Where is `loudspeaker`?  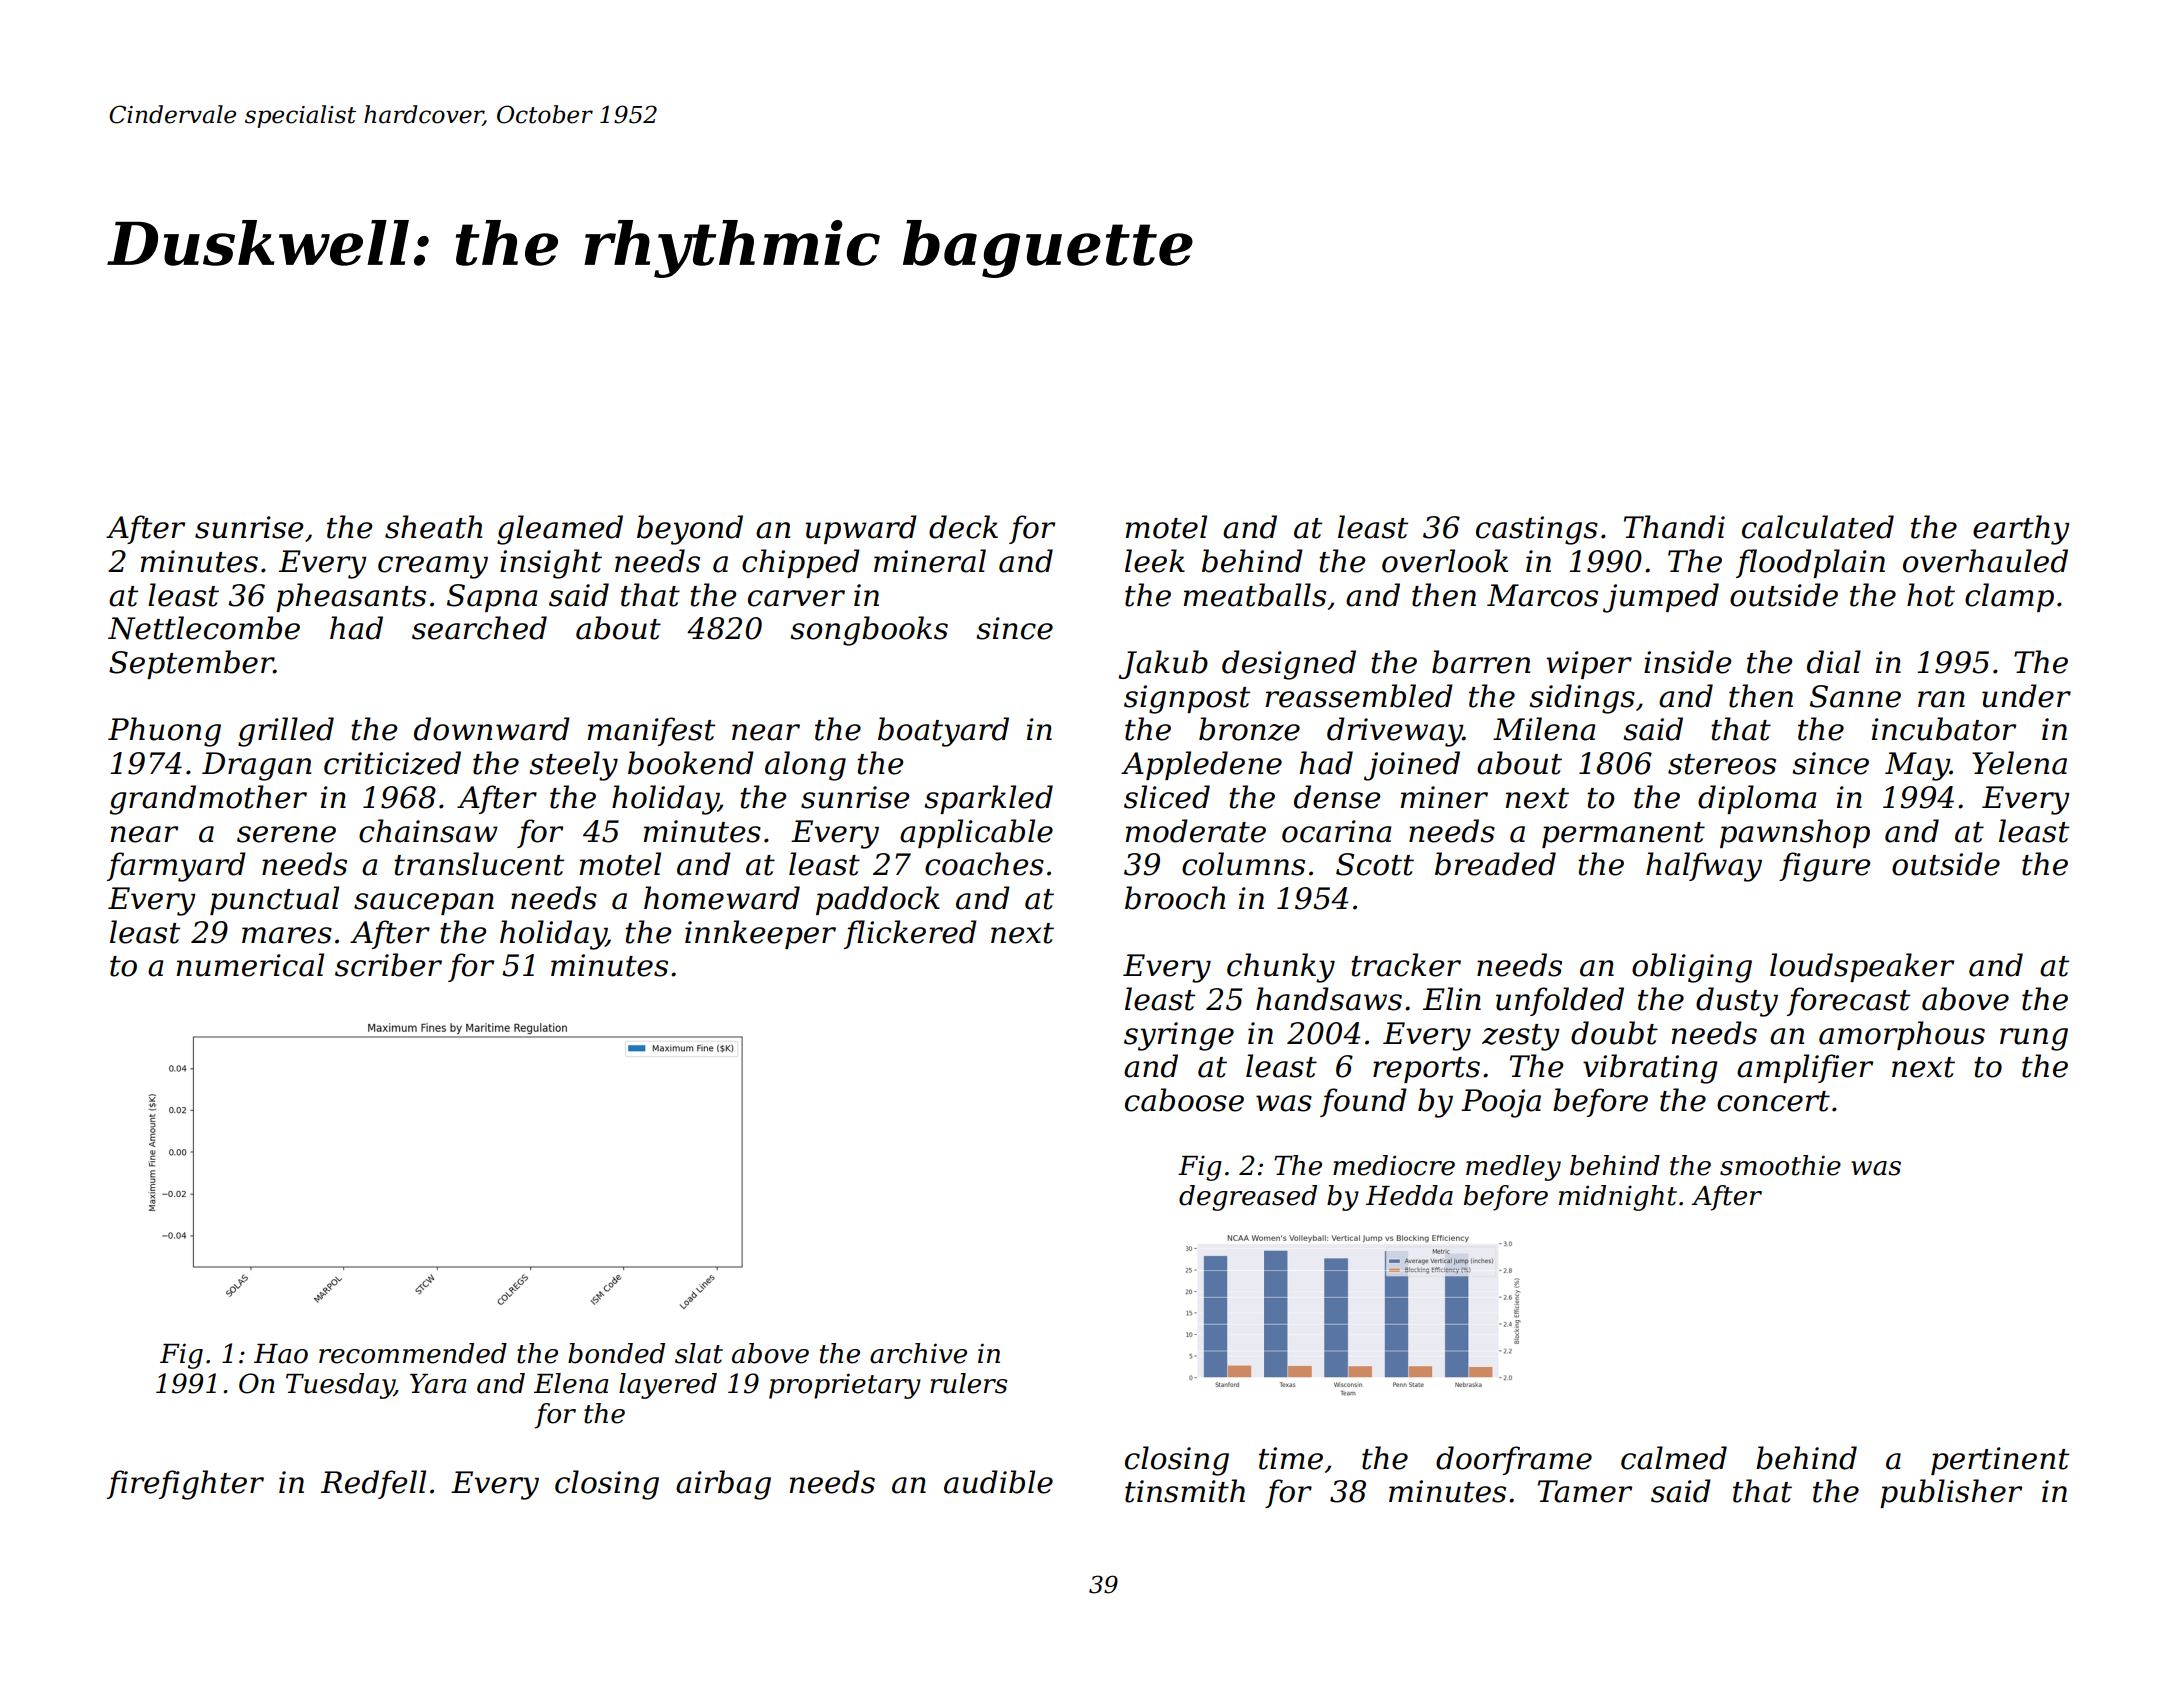
loudspeaker is located at coordinates (1862, 967).
